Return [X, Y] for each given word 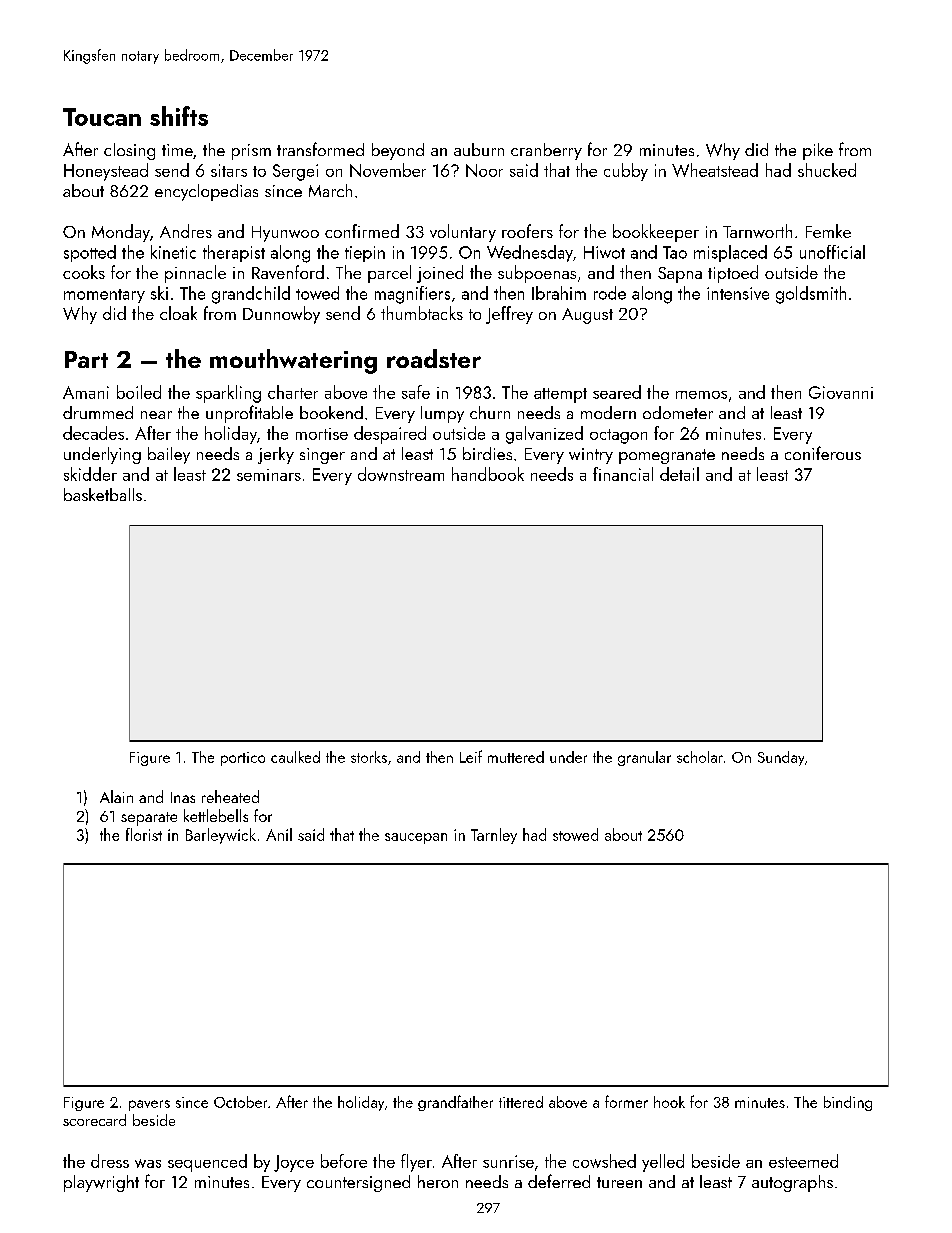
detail [679, 474]
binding [848, 1103]
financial [623, 474]
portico [243, 759]
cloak [178, 313]
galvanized [544, 435]
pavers [149, 1105]
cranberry [546, 151]
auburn [479, 149]
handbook [488, 474]
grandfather [455, 1103]
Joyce [294, 1163]
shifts [179, 116]
